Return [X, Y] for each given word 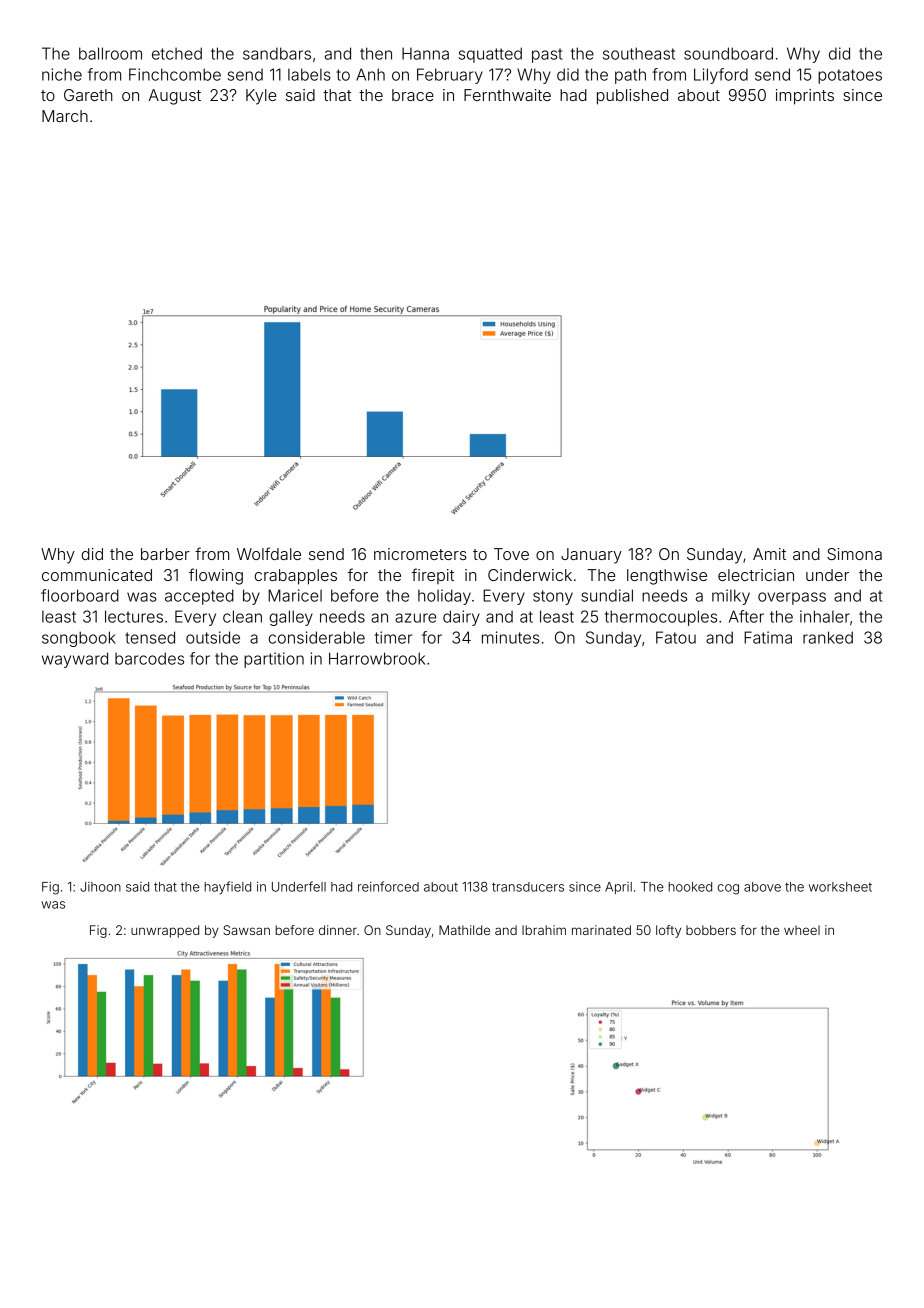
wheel [802, 930]
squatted [490, 55]
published [632, 97]
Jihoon [100, 887]
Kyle [261, 97]
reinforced [388, 886]
